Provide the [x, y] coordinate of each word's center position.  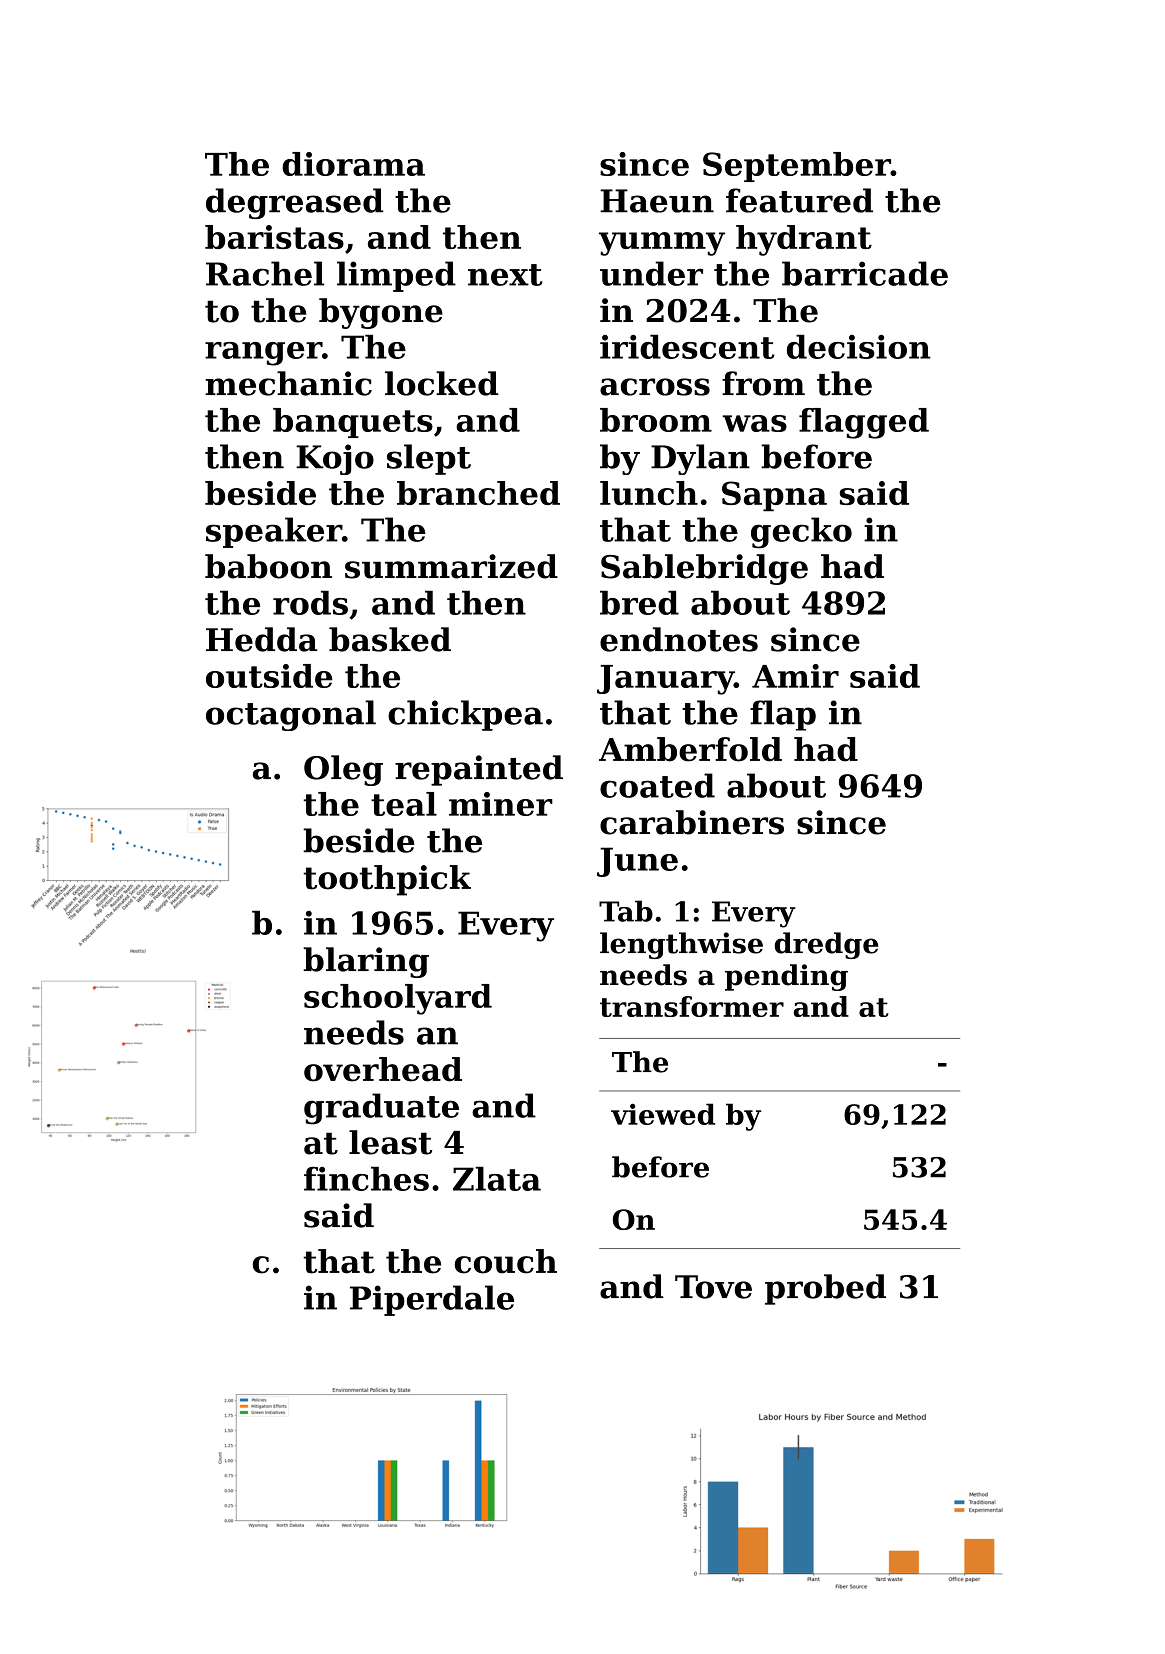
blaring [366, 962]
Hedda [262, 639]
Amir [795, 676]
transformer [692, 1006]
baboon [268, 566]
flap [783, 715]
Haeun [657, 201]
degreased [294, 203]
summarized [451, 566]
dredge [826, 945]
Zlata [497, 1178]
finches [366, 1178]
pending [786, 977]
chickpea [465, 715]
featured [799, 200]
